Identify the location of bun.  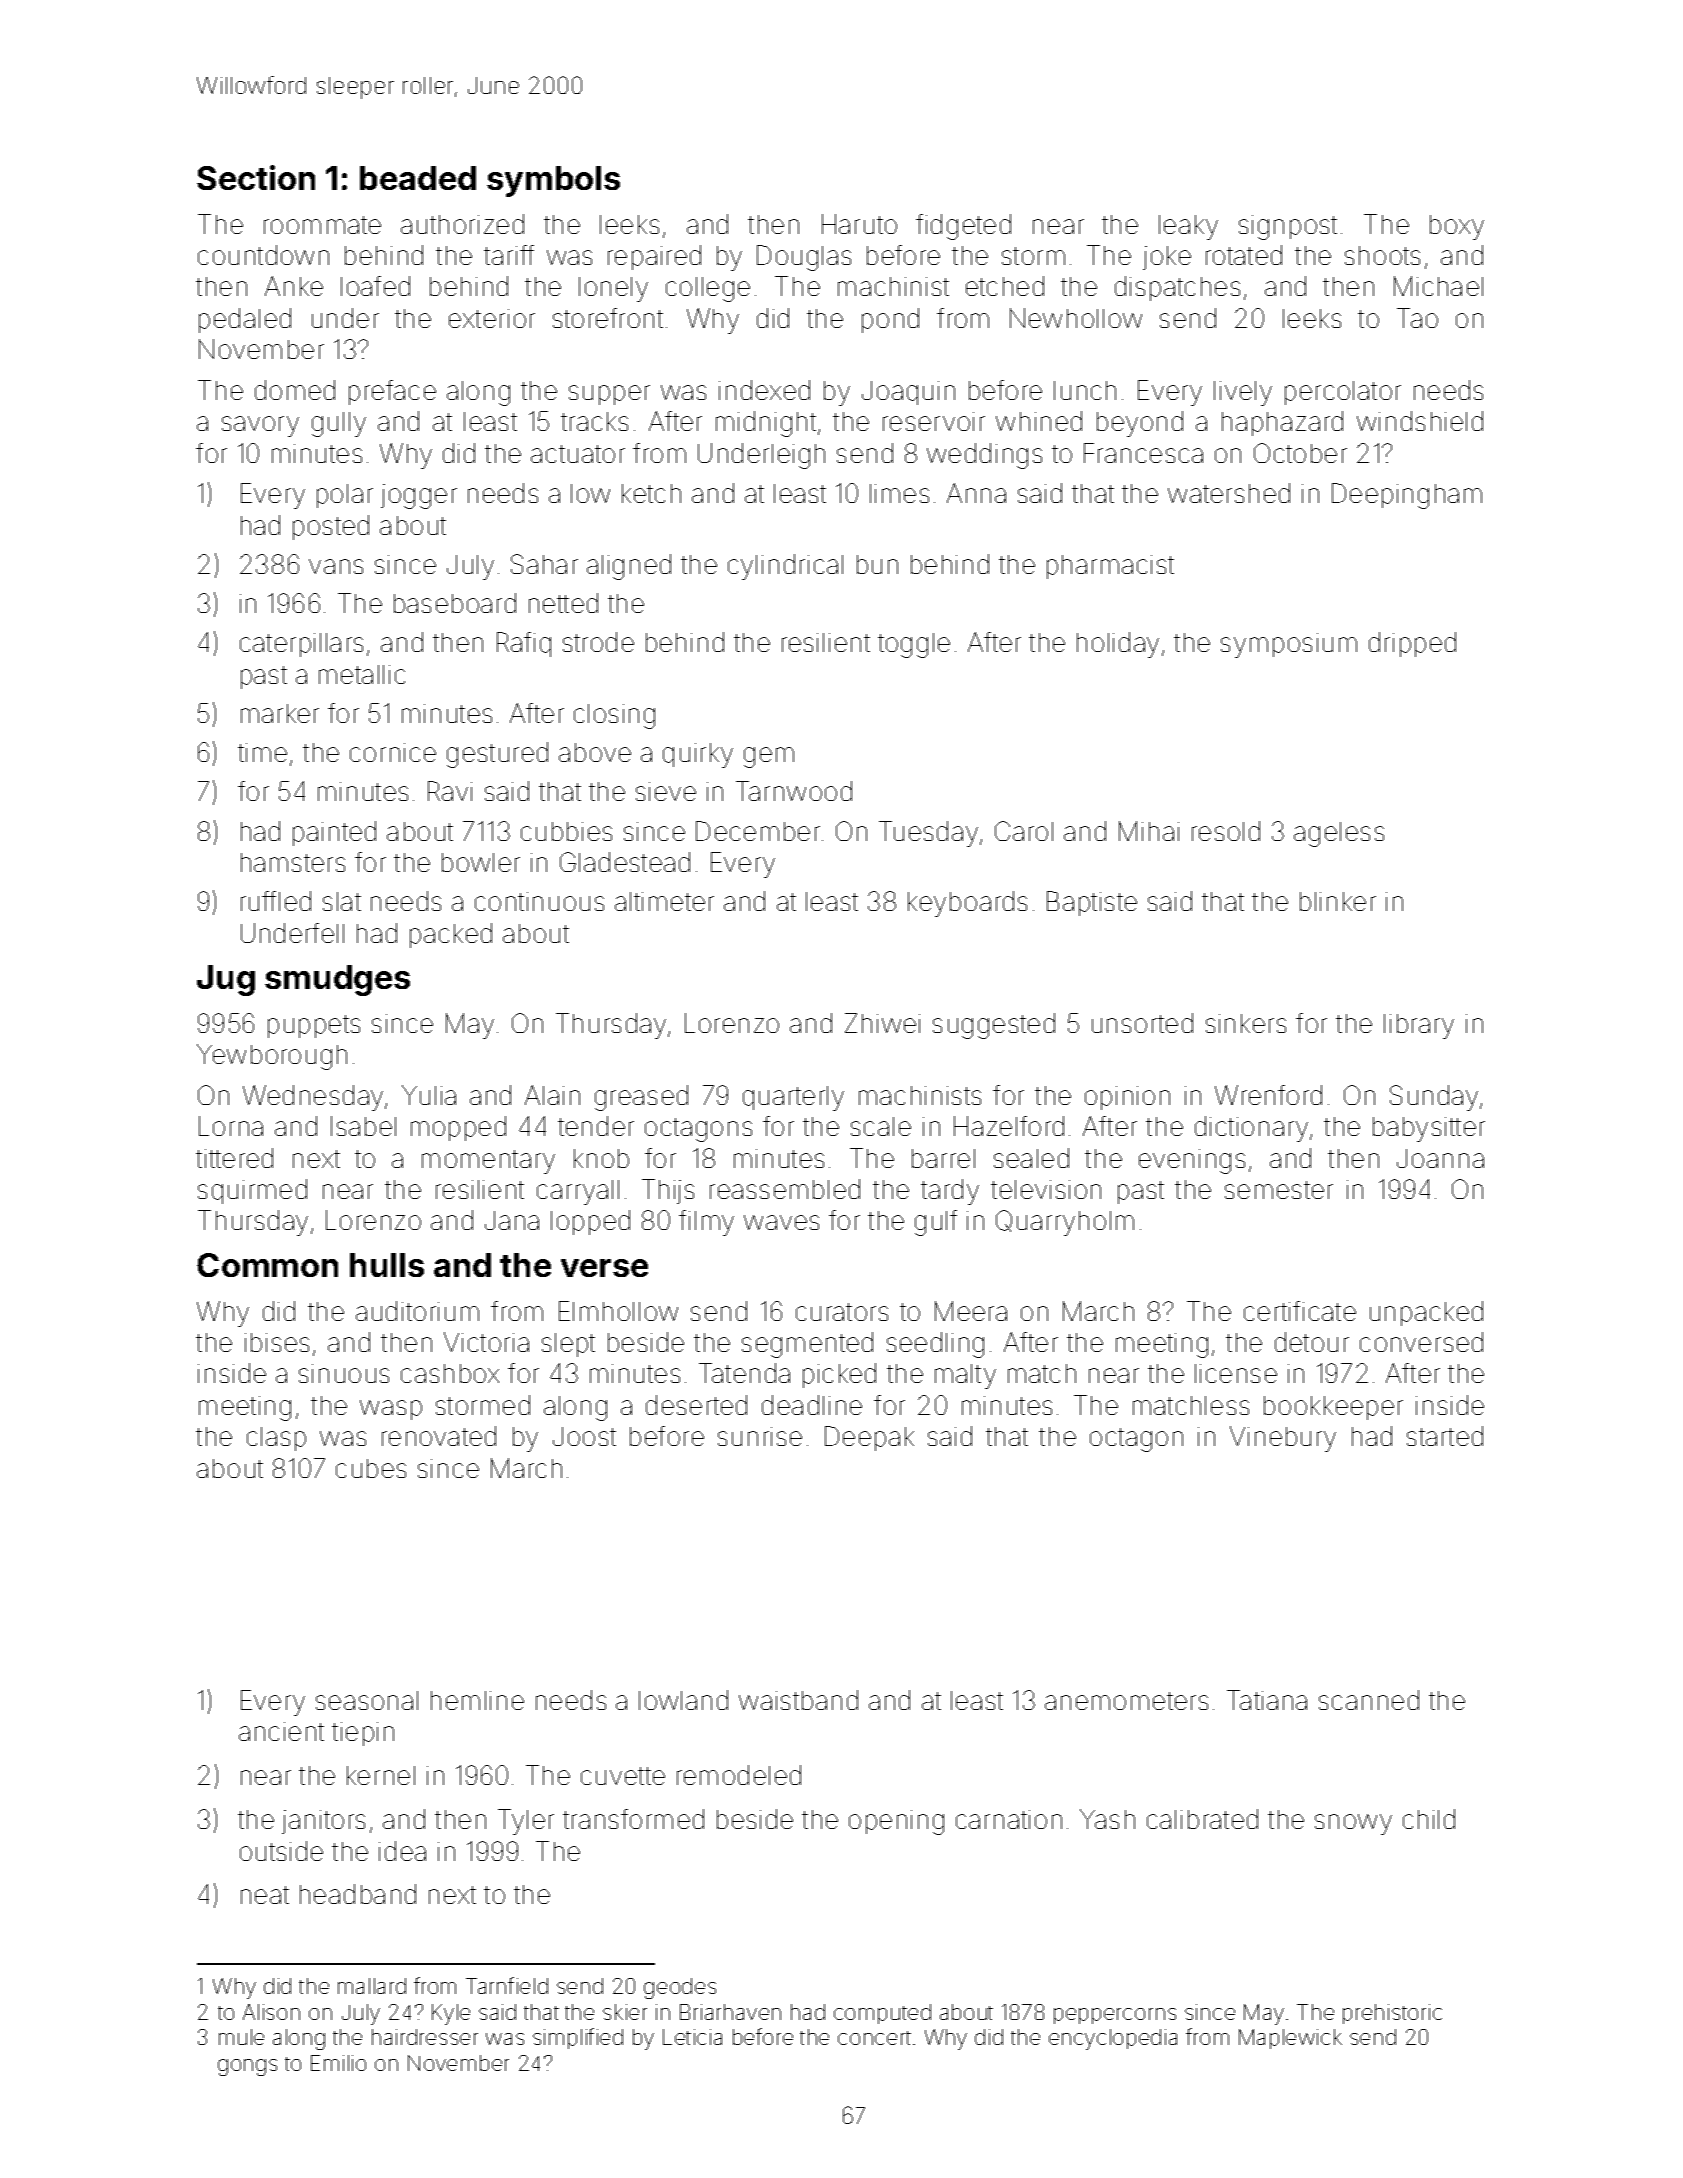
(877, 564).
